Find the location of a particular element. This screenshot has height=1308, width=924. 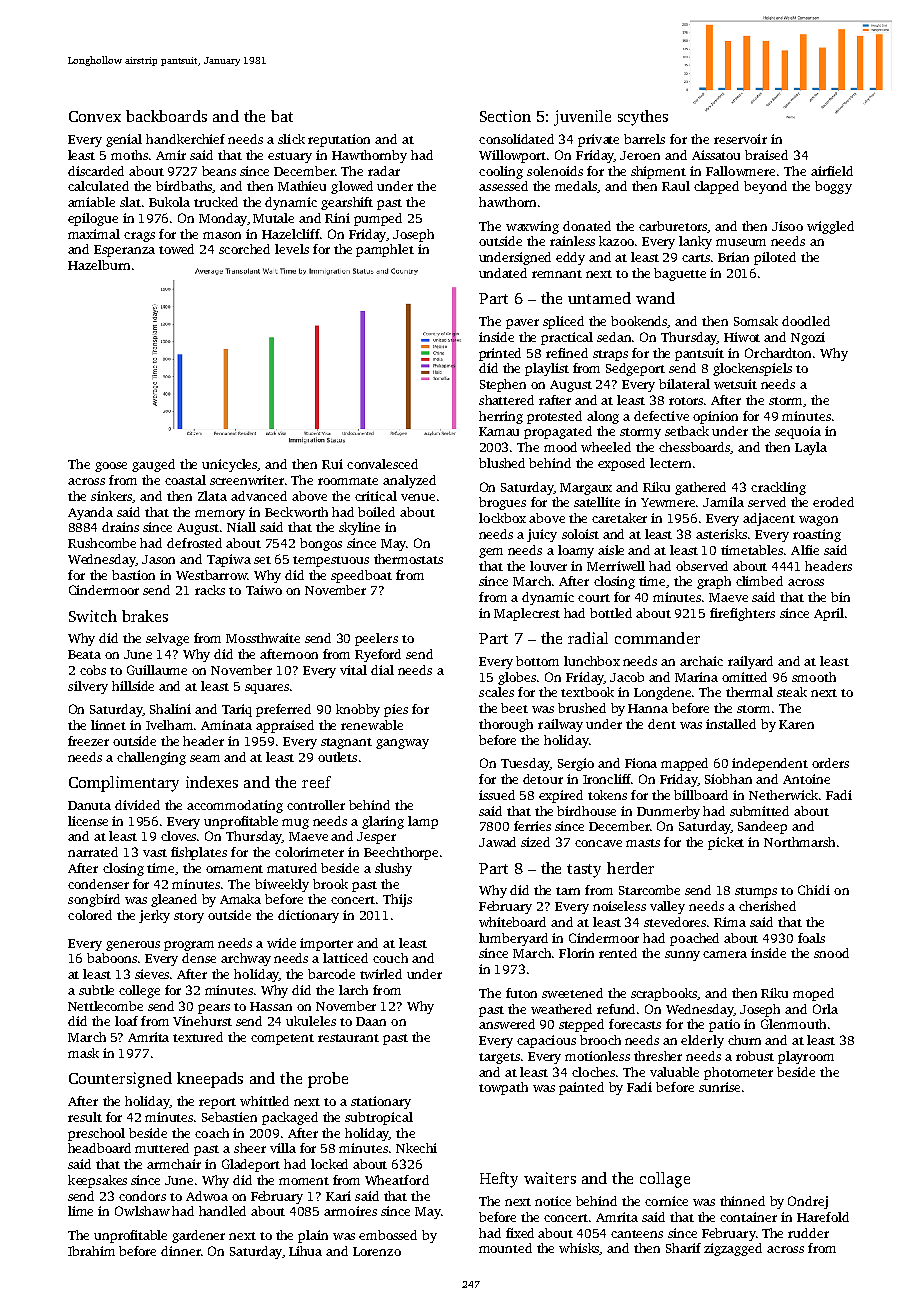

Section is located at coordinates (505, 116).
